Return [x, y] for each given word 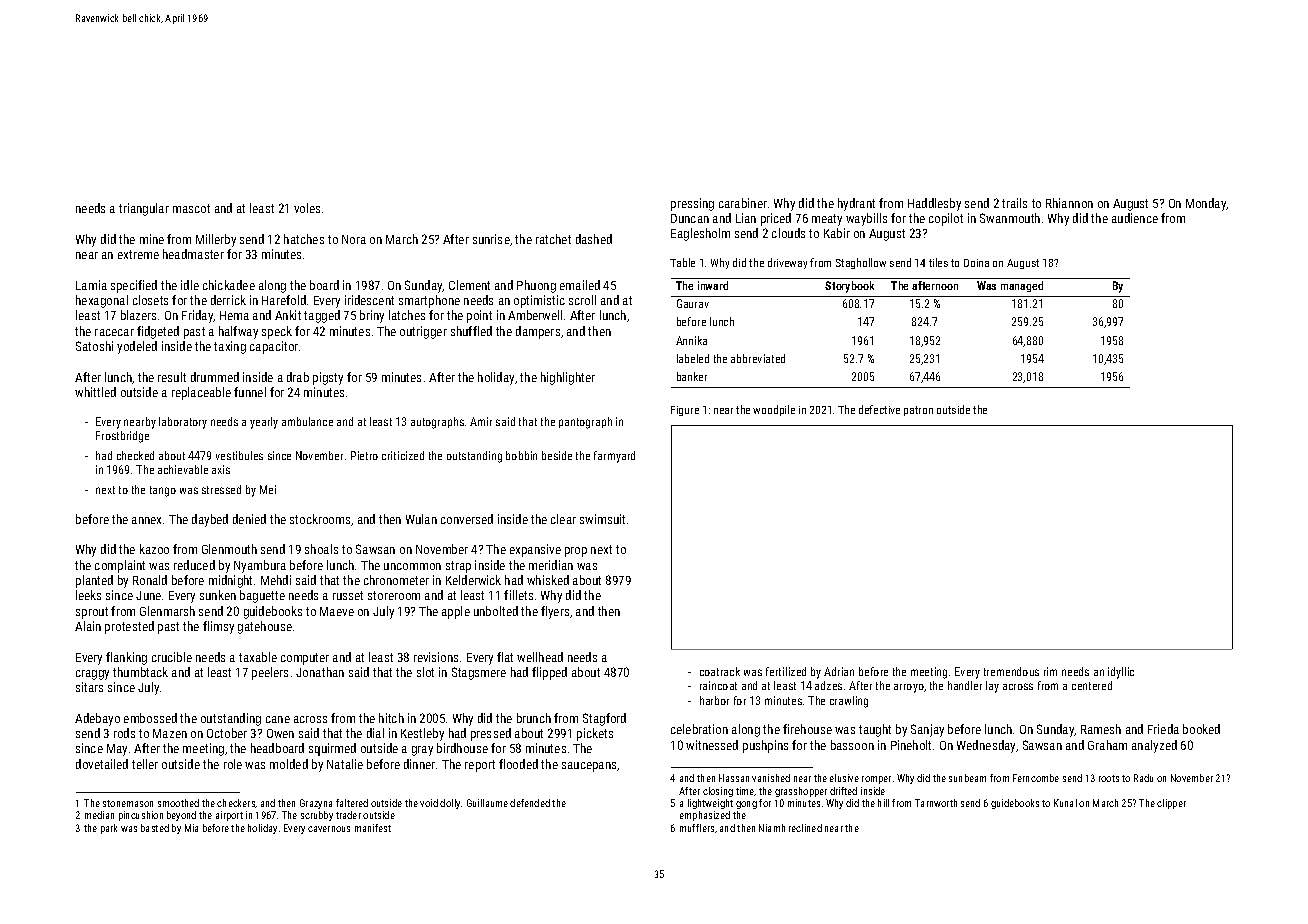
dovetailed [102, 764]
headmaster [193, 254]
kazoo [154, 549]
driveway [787, 263]
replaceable [201, 393]
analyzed [1154, 746]
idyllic [1121, 673]
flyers [555, 612]
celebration [699, 729]
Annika [691, 340]
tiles [938, 262]
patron [918, 411]
